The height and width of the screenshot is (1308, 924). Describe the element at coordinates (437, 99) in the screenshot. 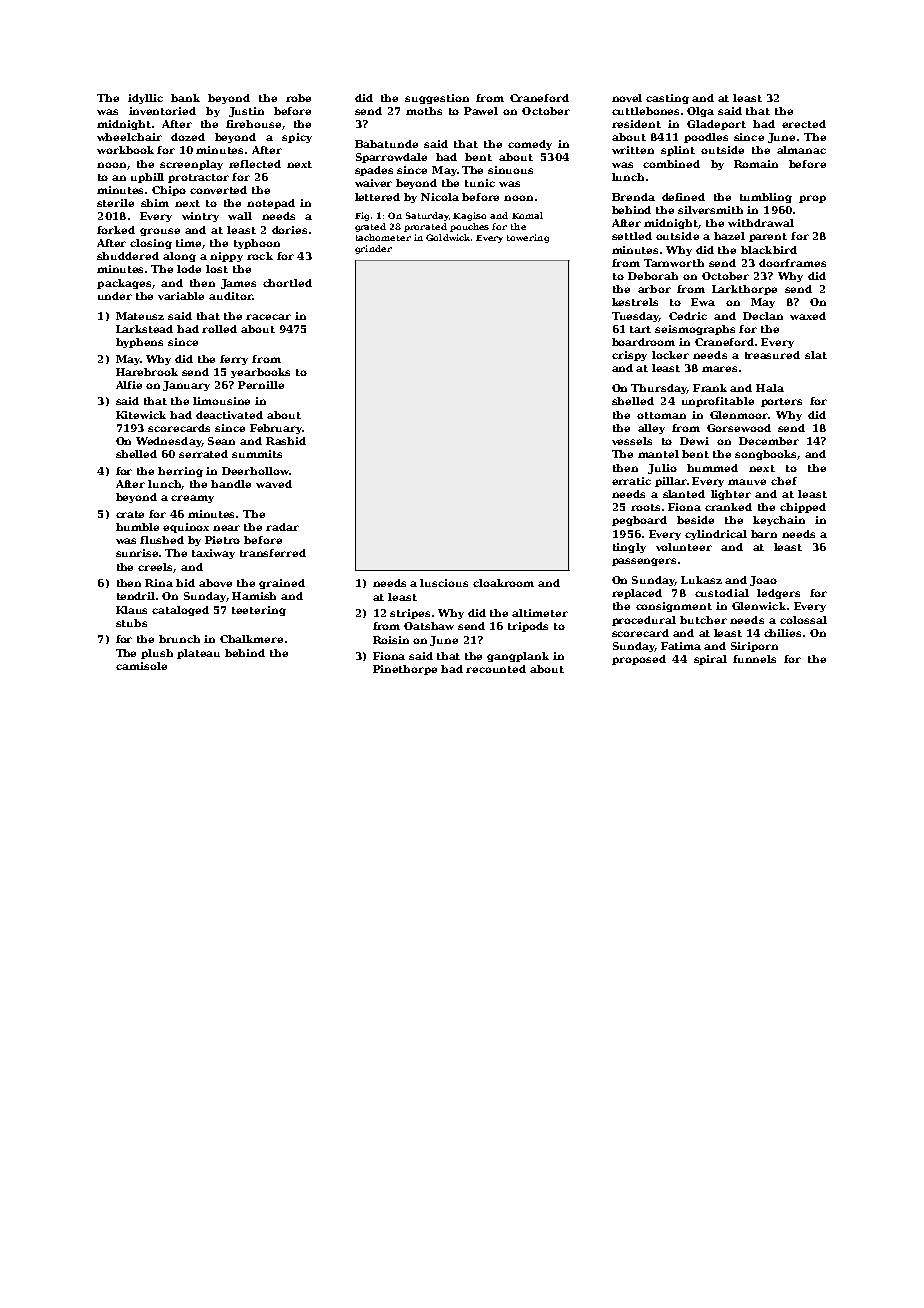

I see `suggestion` at that location.
